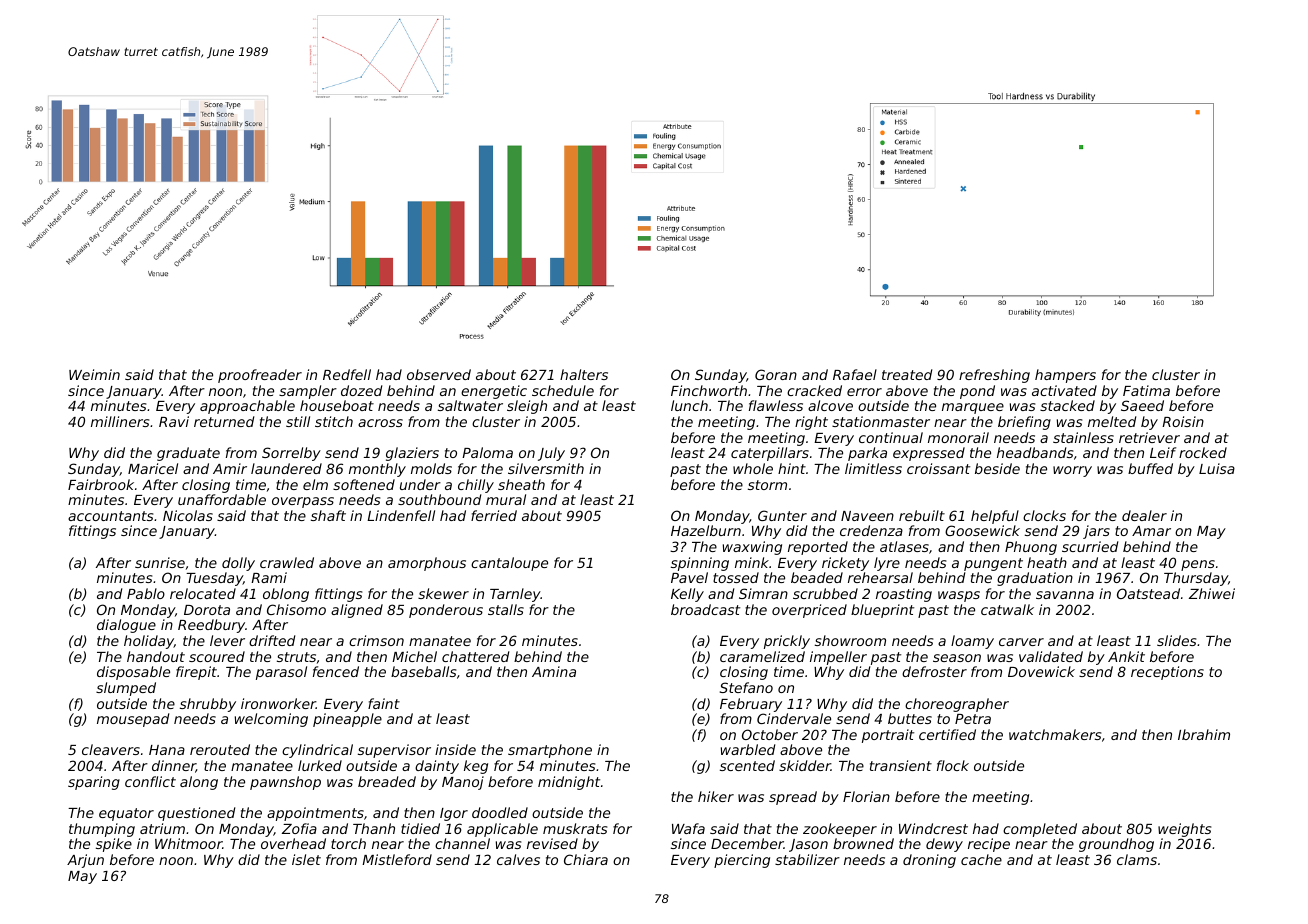 This image has height=924, width=1308. I want to click on faint, so click(384, 703).
